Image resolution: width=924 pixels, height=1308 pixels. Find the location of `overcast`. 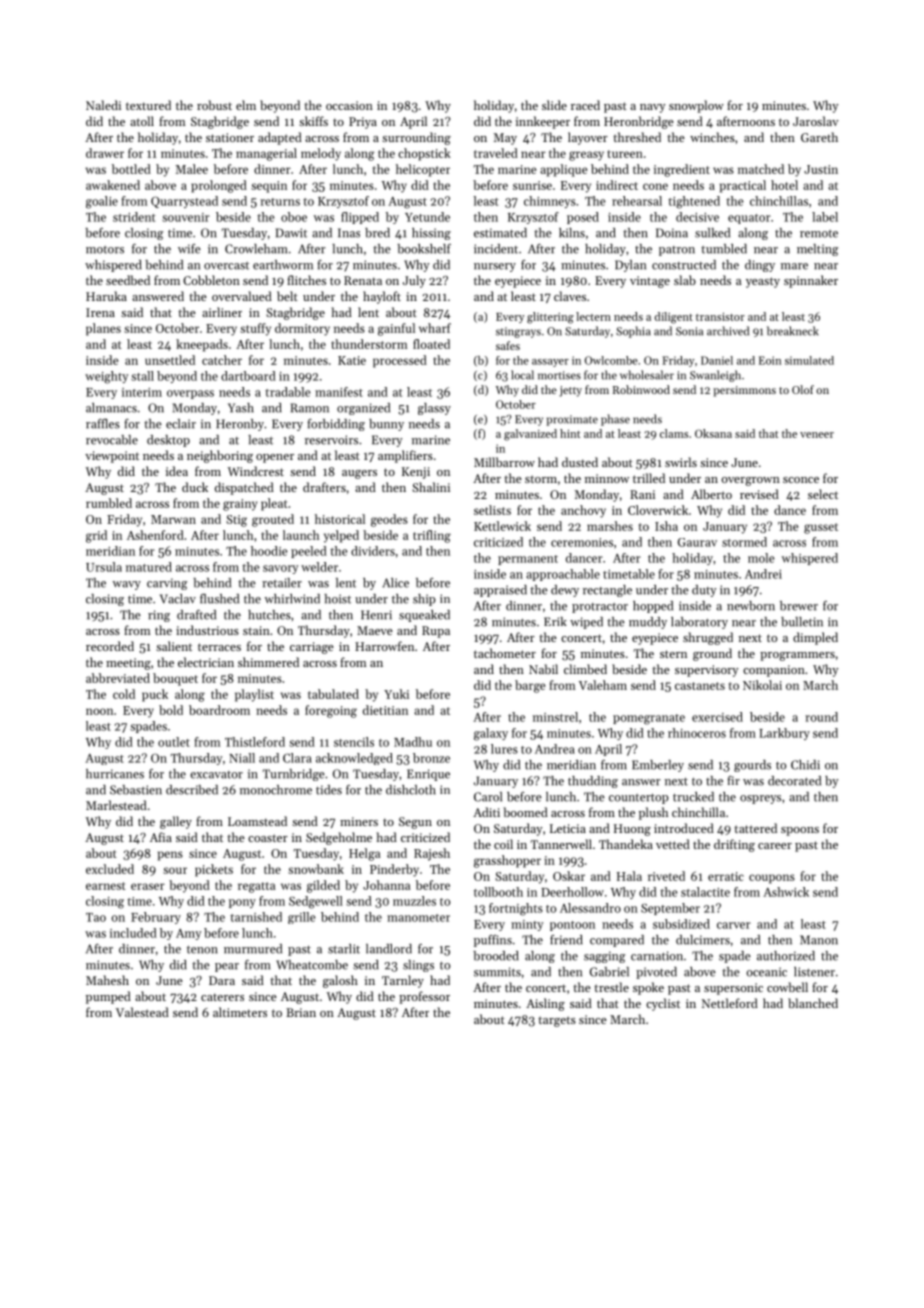

overcast is located at coordinates (226, 266).
